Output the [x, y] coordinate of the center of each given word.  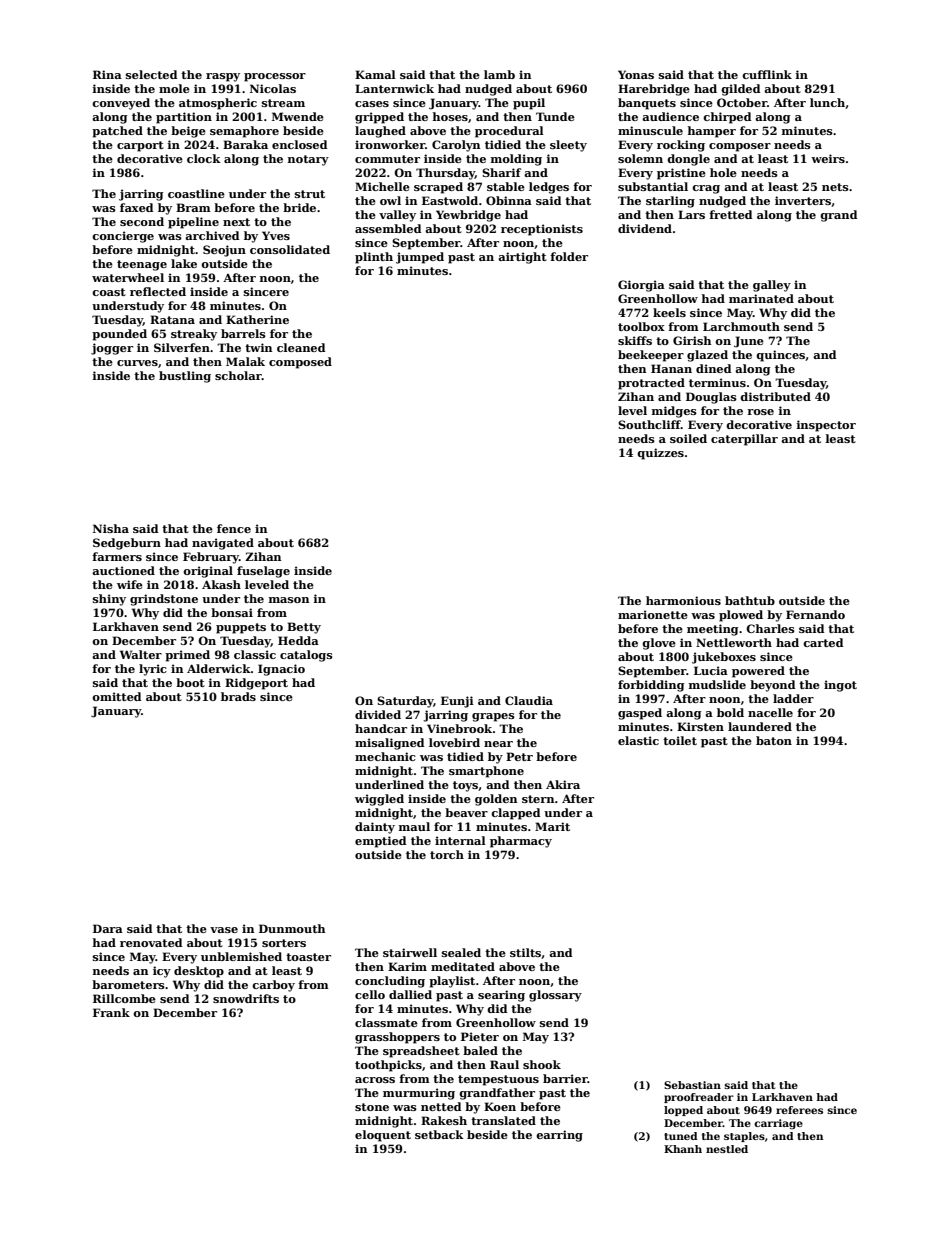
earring [559, 1136]
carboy [273, 986]
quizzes [660, 454]
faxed [137, 207]
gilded [741, 90]
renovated [151, 942]
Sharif [501, 172]
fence [234, 528]
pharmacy [521, 842]
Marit [552, 826]
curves [137, 363]
